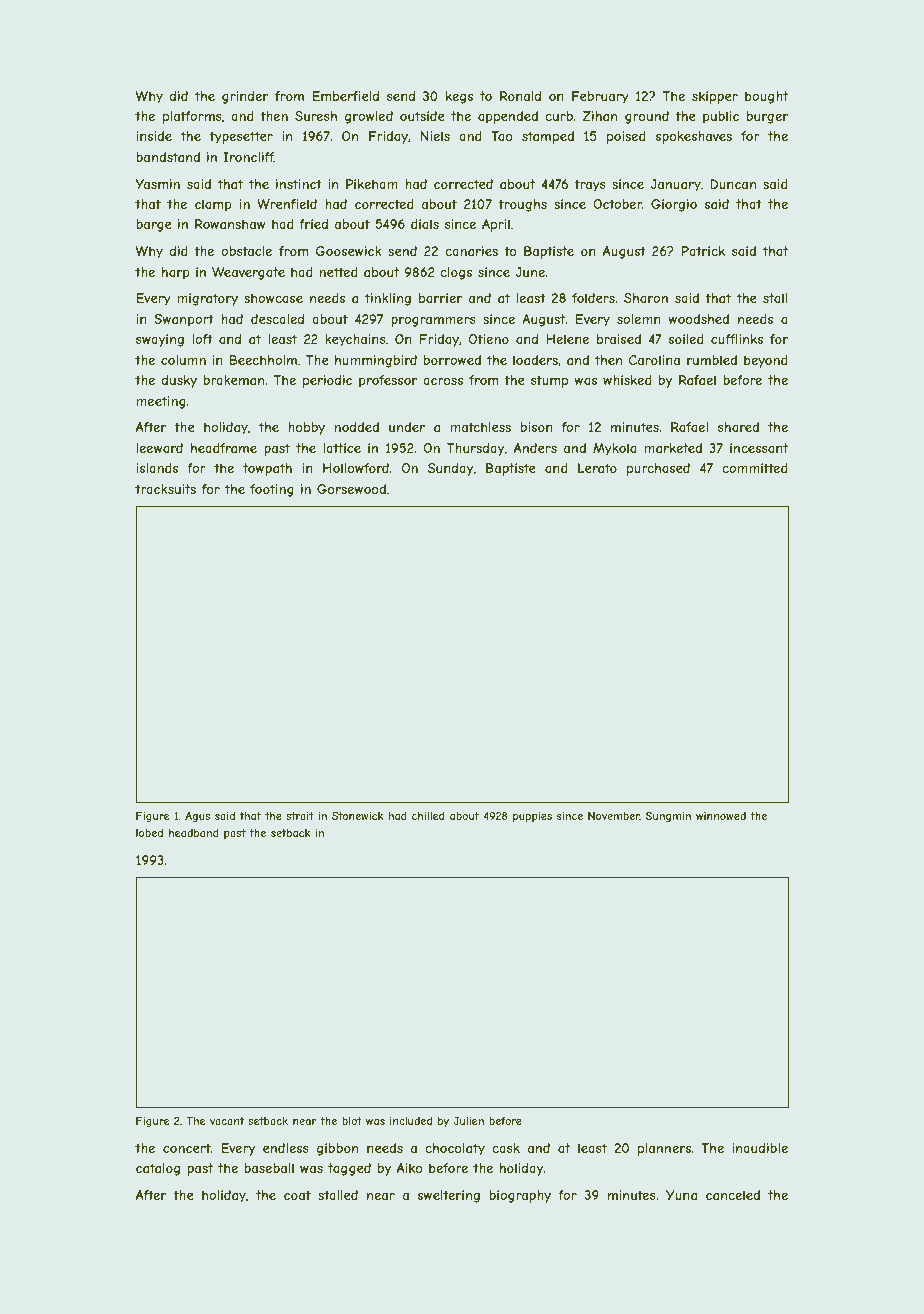  What do you see at coordinates (766, 97) in the screenshot?
I see `bought` at bounding box center [766, 97].
